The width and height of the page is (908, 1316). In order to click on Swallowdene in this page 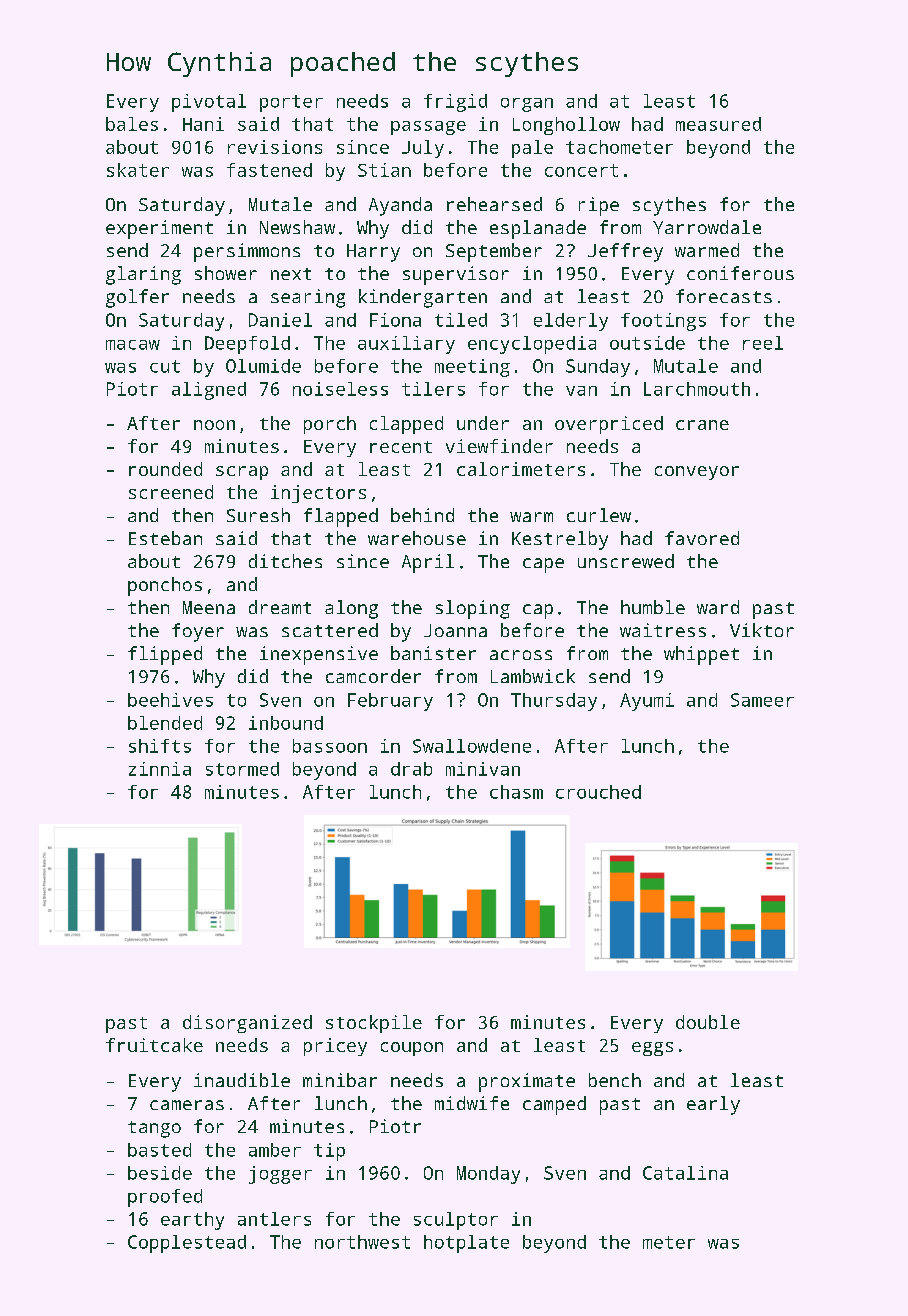, I will do `click(472, 746)`.
